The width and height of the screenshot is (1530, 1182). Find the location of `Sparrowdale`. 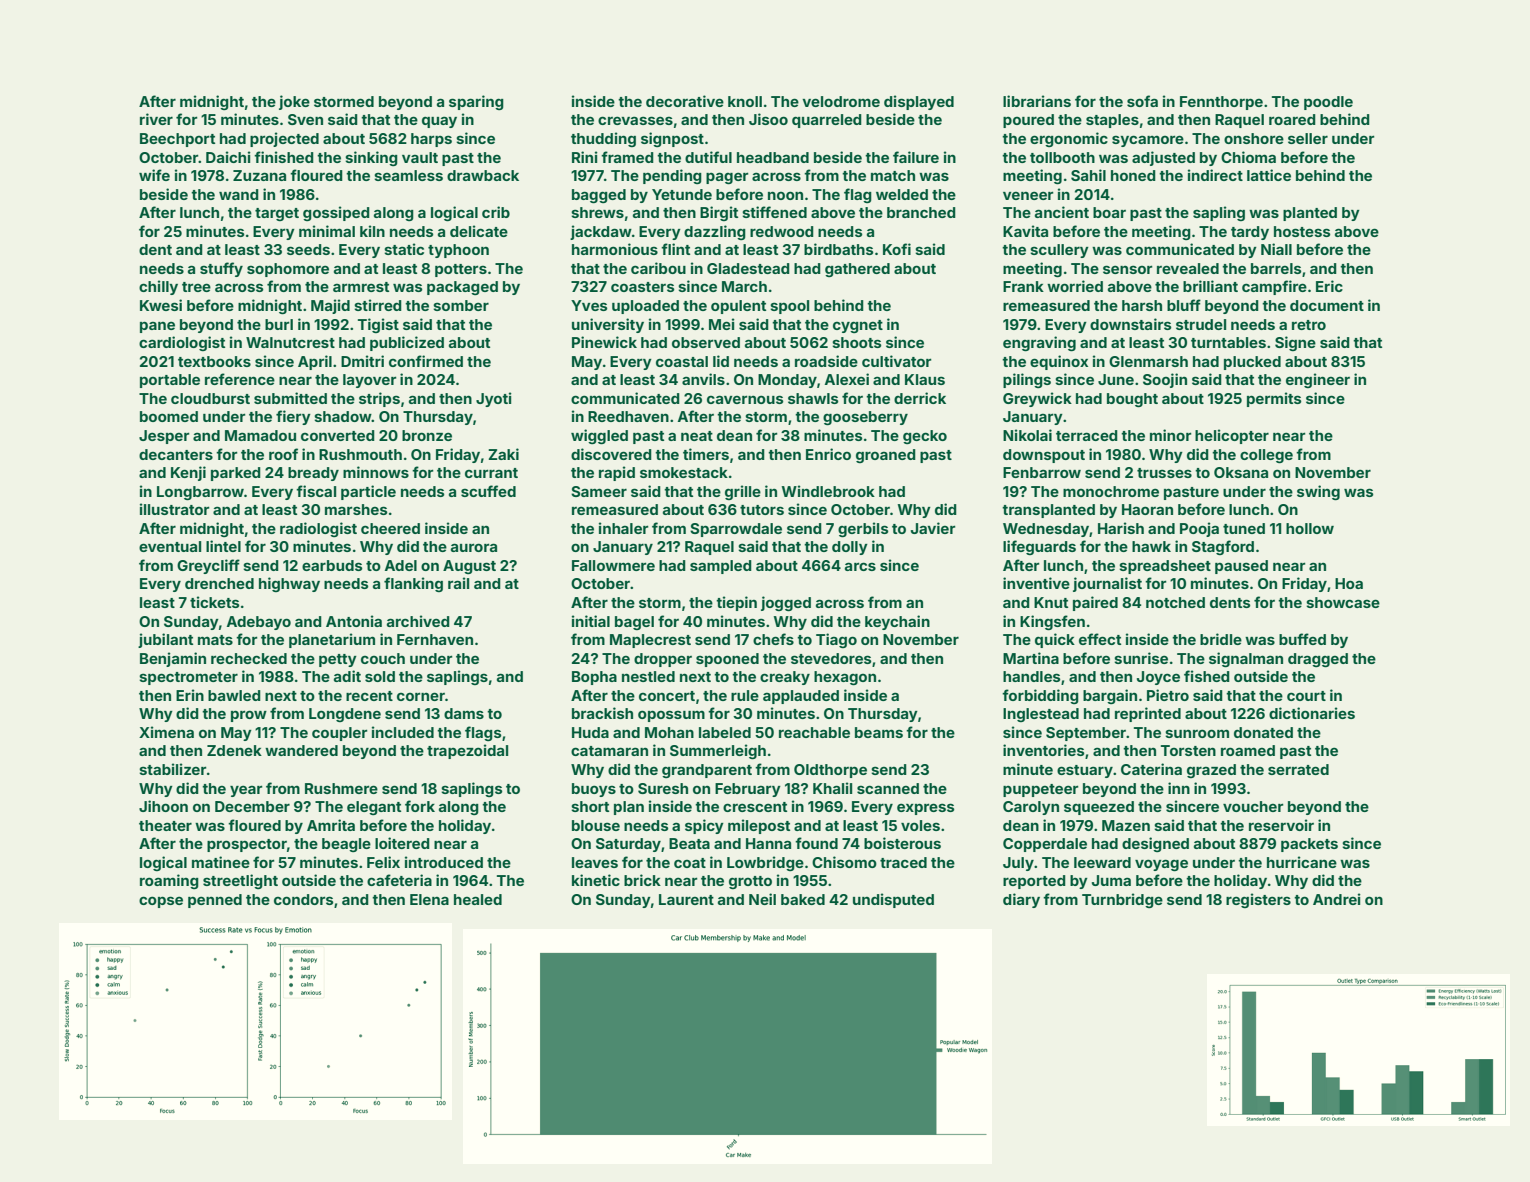

Sparrowdale is located at coordinates (736, 530).
